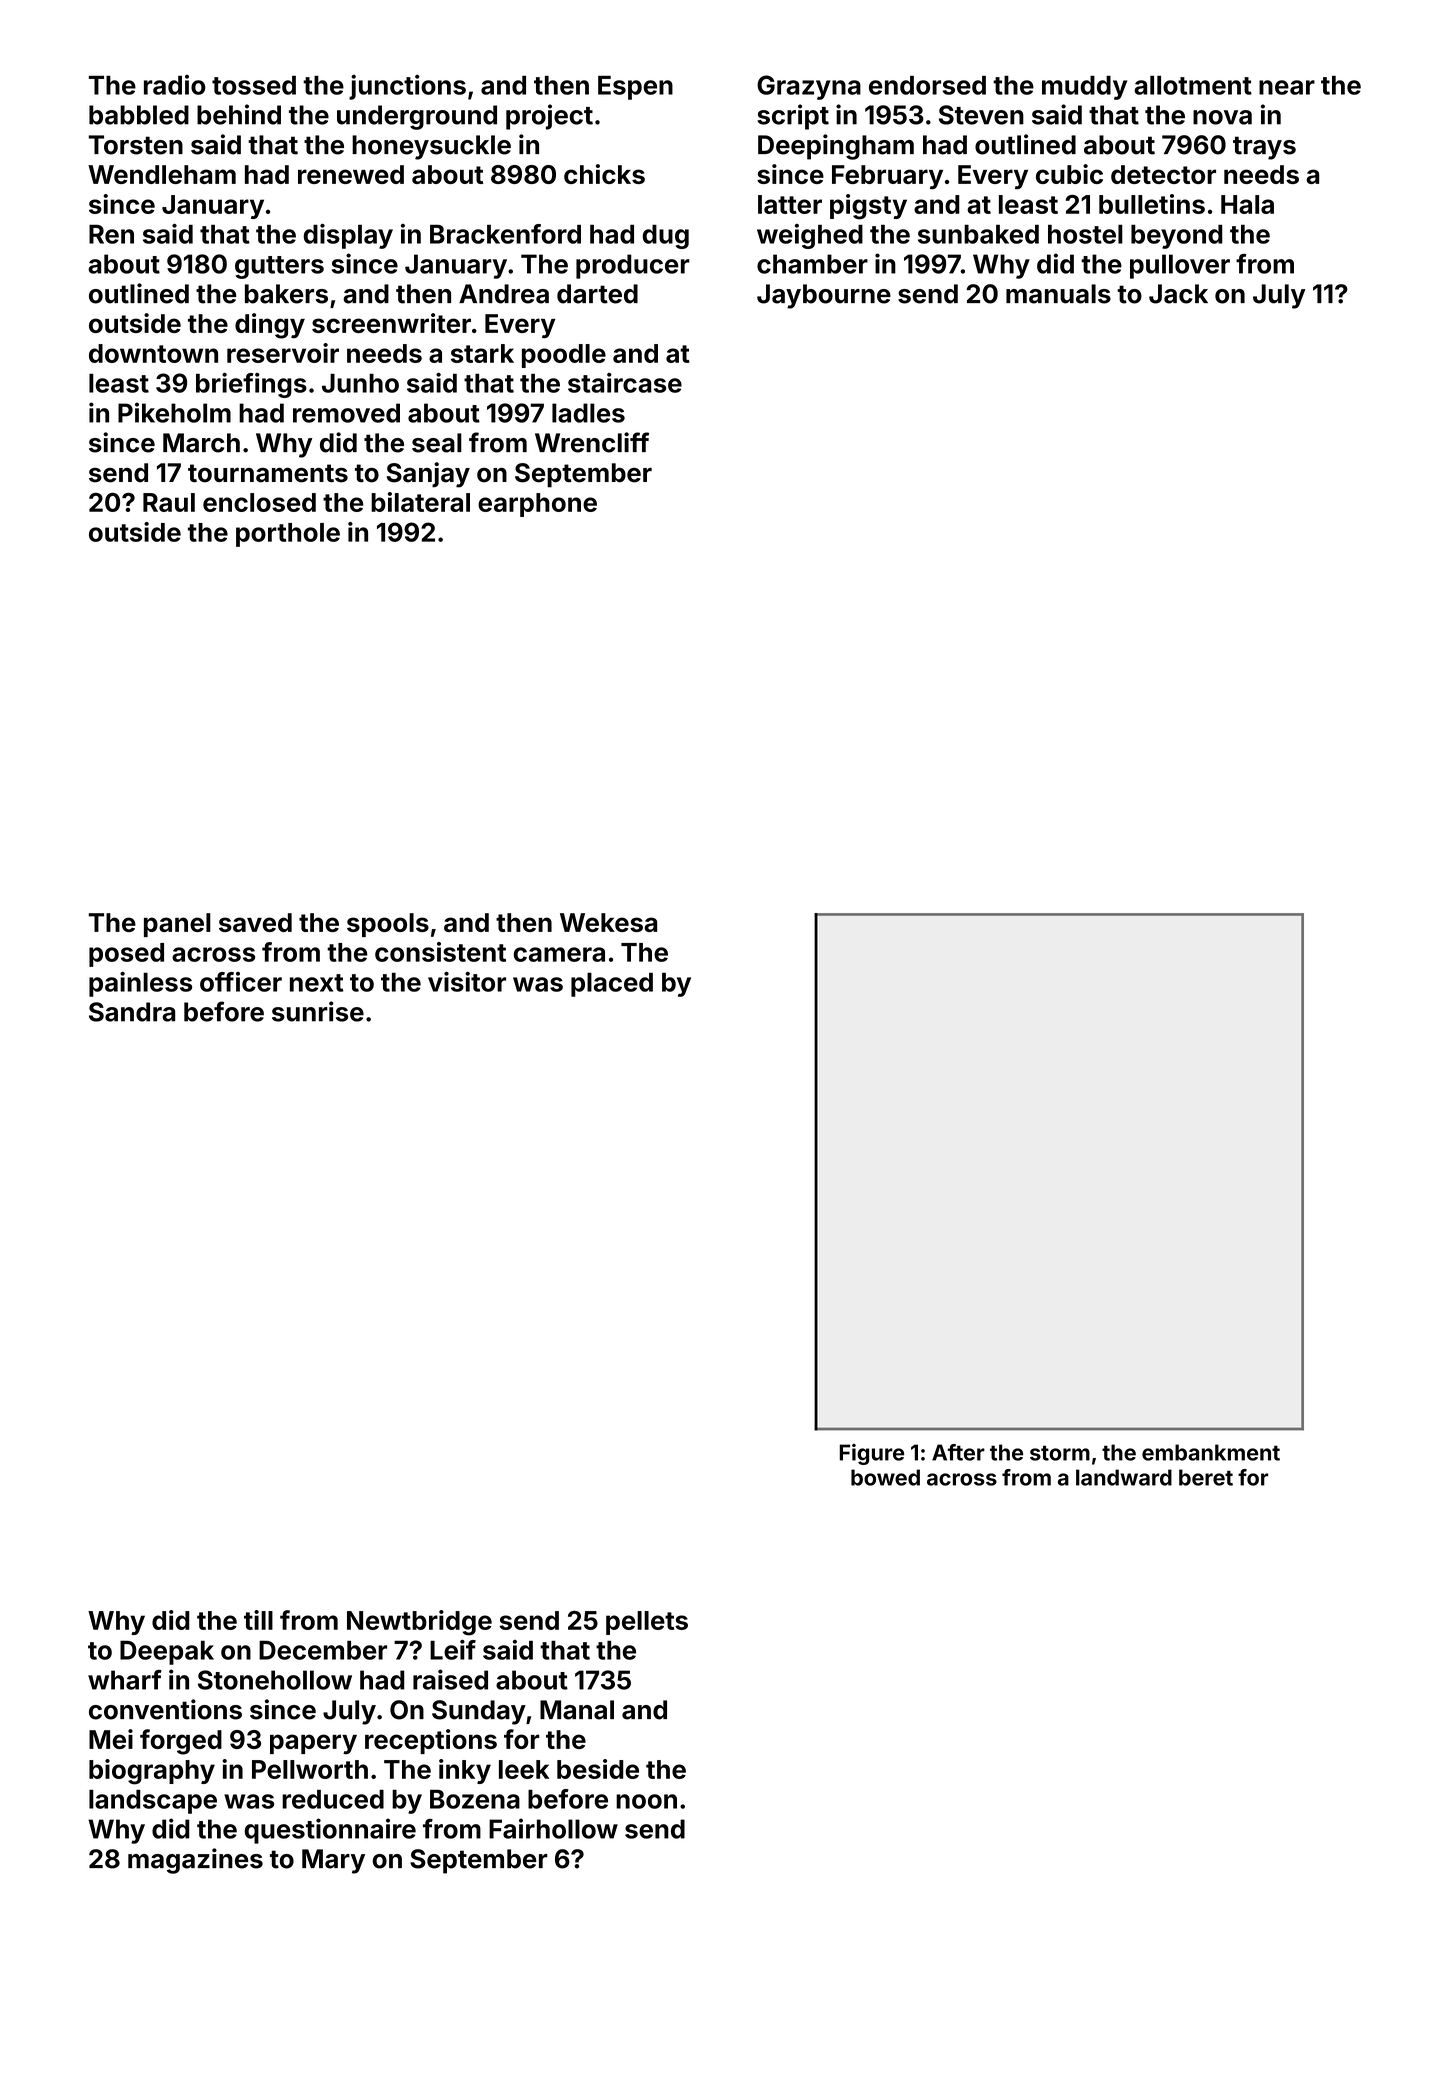 Image resolution: width=1450 pixels, height=2100 pixels. I want to click on Wekesa, so click(608, 922).
